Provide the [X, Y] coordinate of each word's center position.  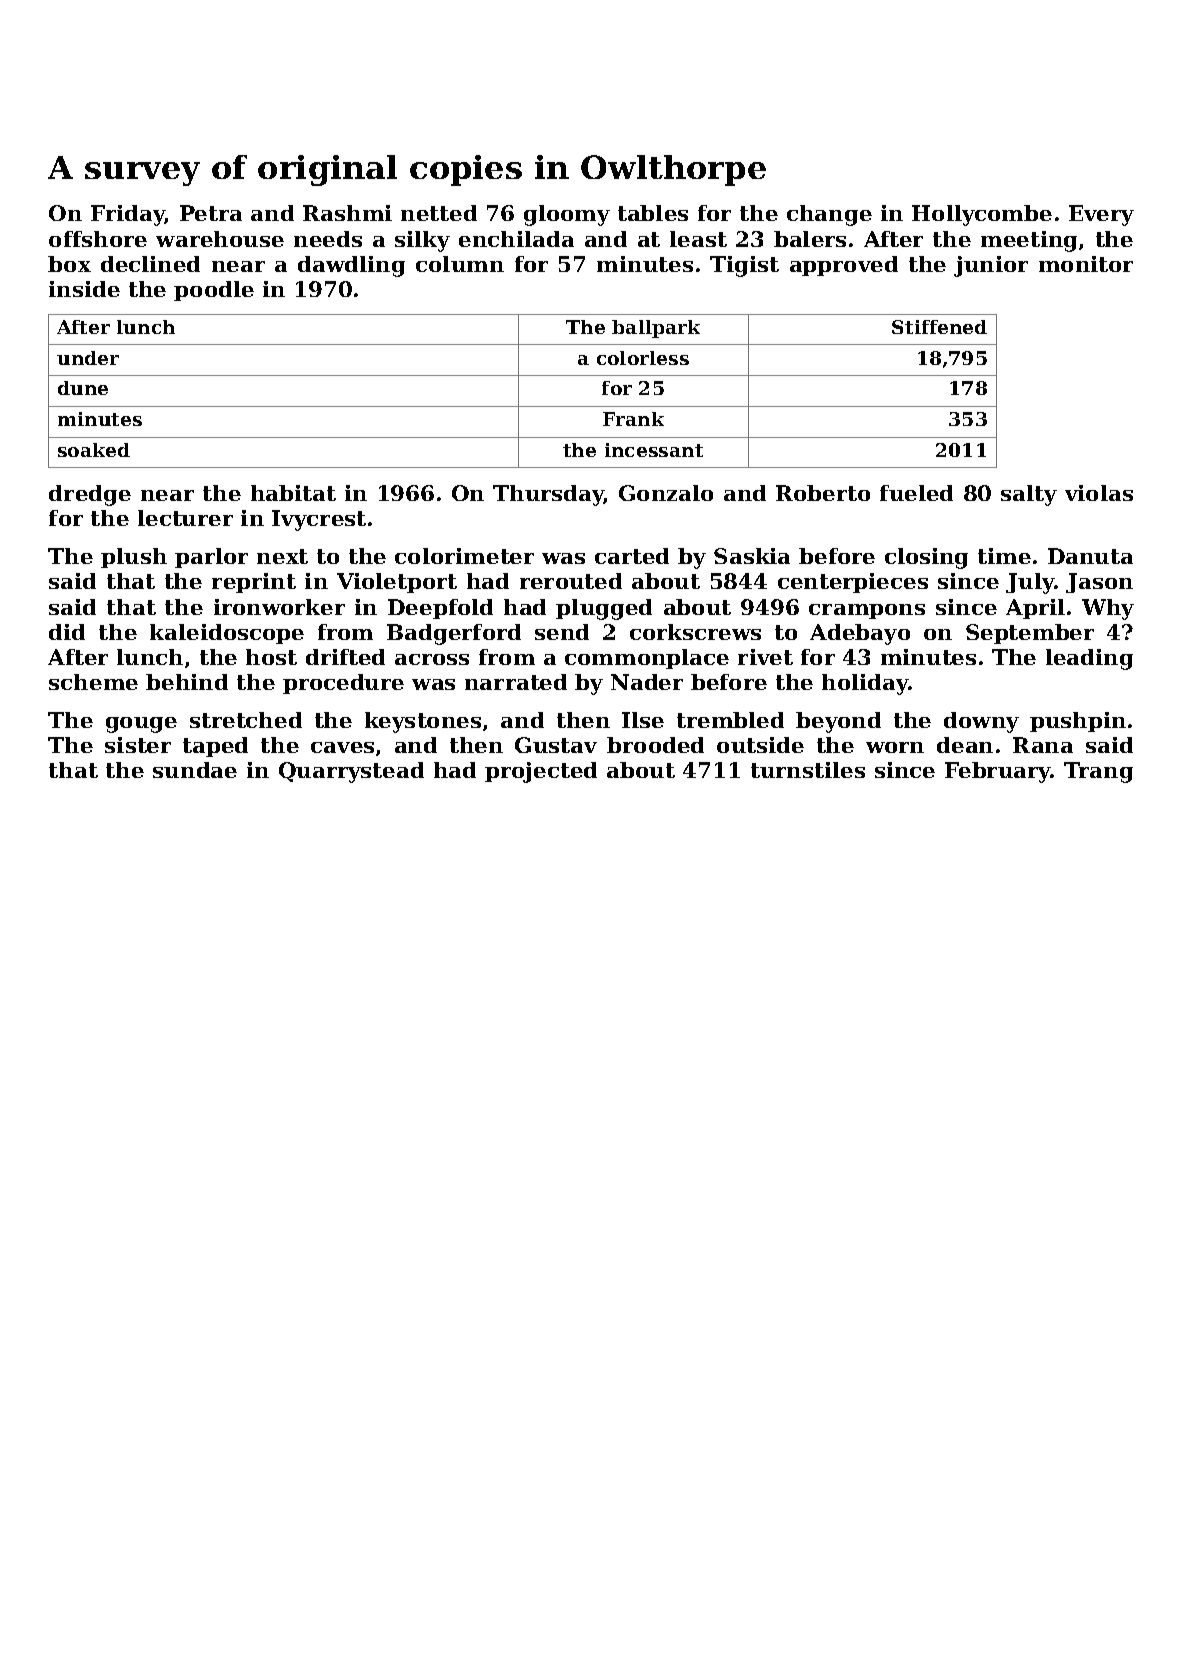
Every [1101, 215]
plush [134, 558]
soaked [94, 450]
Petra [211, 213]
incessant [654, 450]
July [1030, 583]
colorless [643, 358]
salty [1029, 495]
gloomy [567, 215]
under [88, 358]
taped [215, 747]
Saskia [752, 556]
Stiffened [939, 327]
